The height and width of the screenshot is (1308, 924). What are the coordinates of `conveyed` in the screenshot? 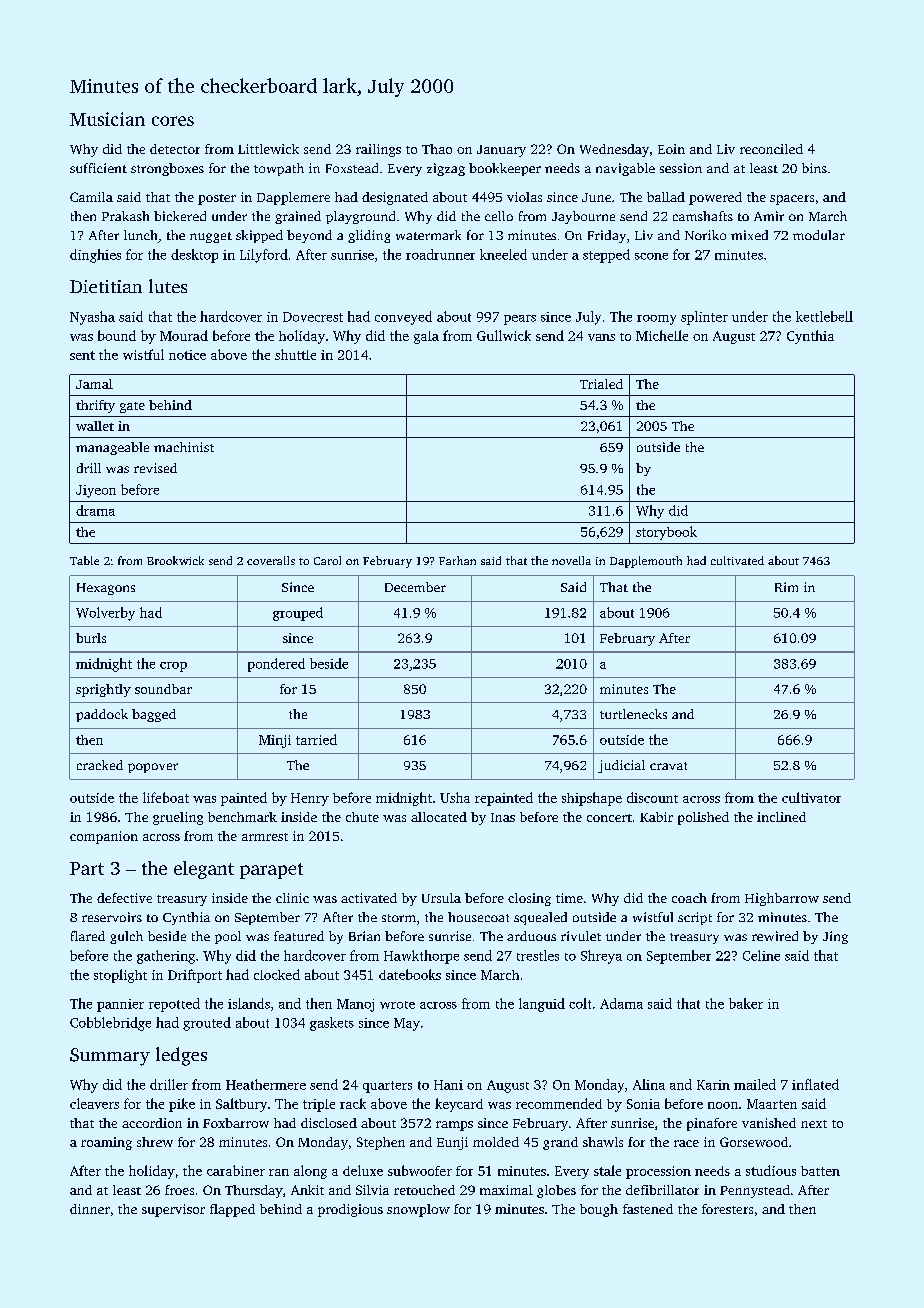 It's located at (403, 318).
